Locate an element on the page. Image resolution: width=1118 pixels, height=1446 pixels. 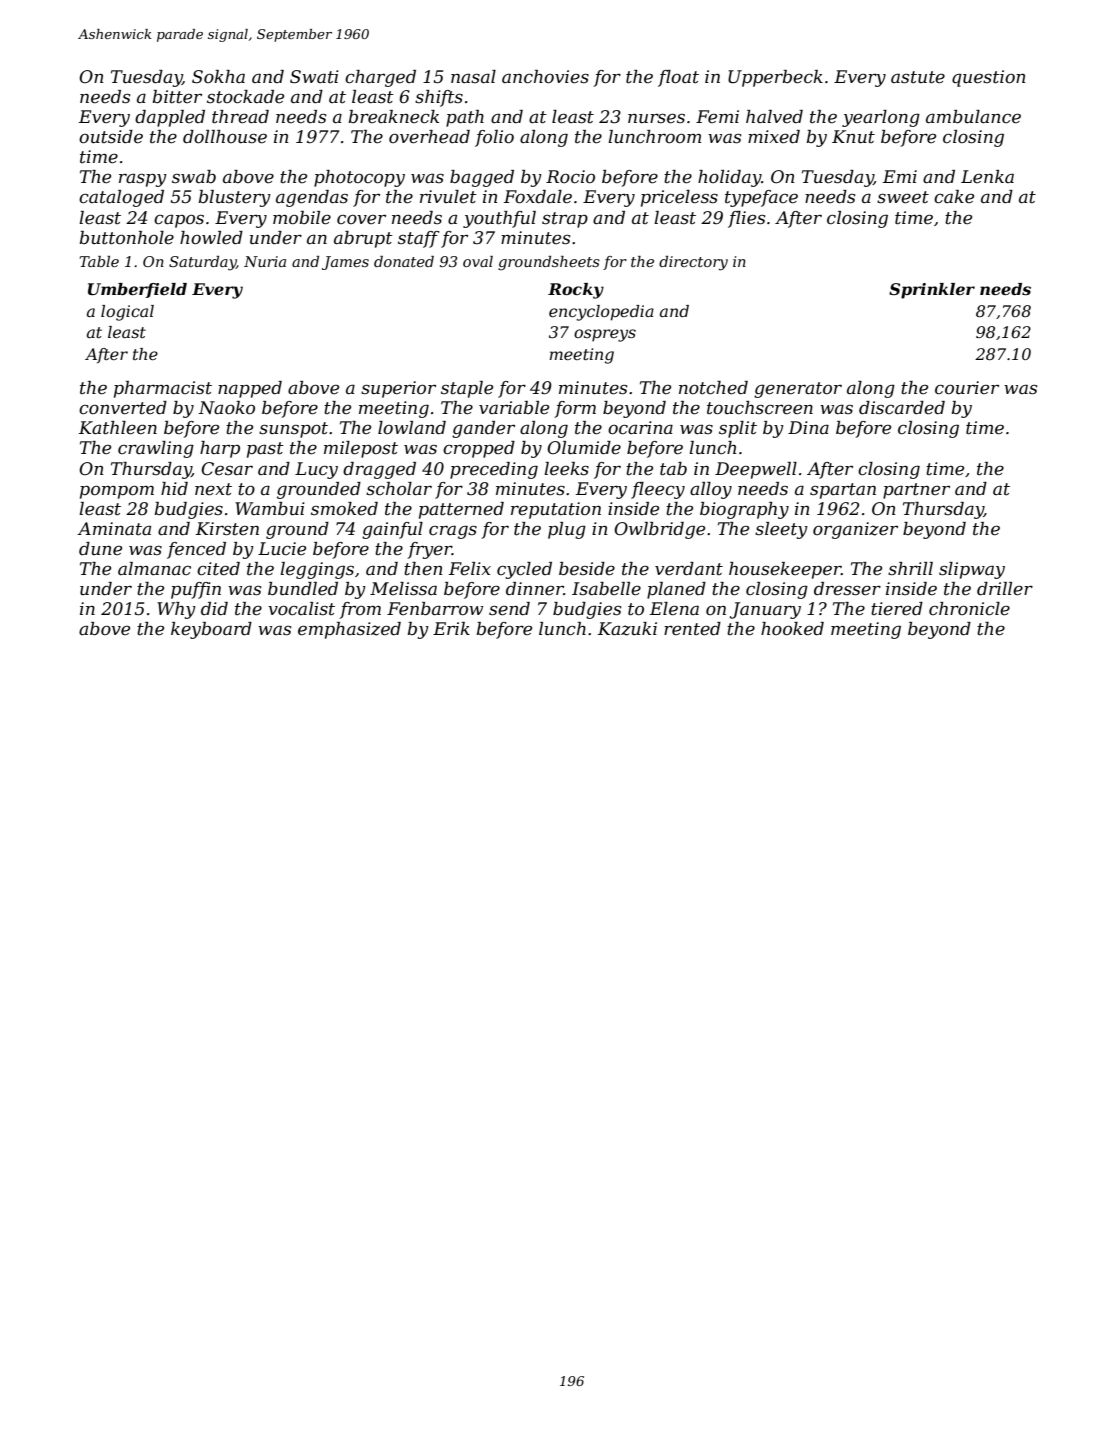
astute is located at coordinates (918, 77).
